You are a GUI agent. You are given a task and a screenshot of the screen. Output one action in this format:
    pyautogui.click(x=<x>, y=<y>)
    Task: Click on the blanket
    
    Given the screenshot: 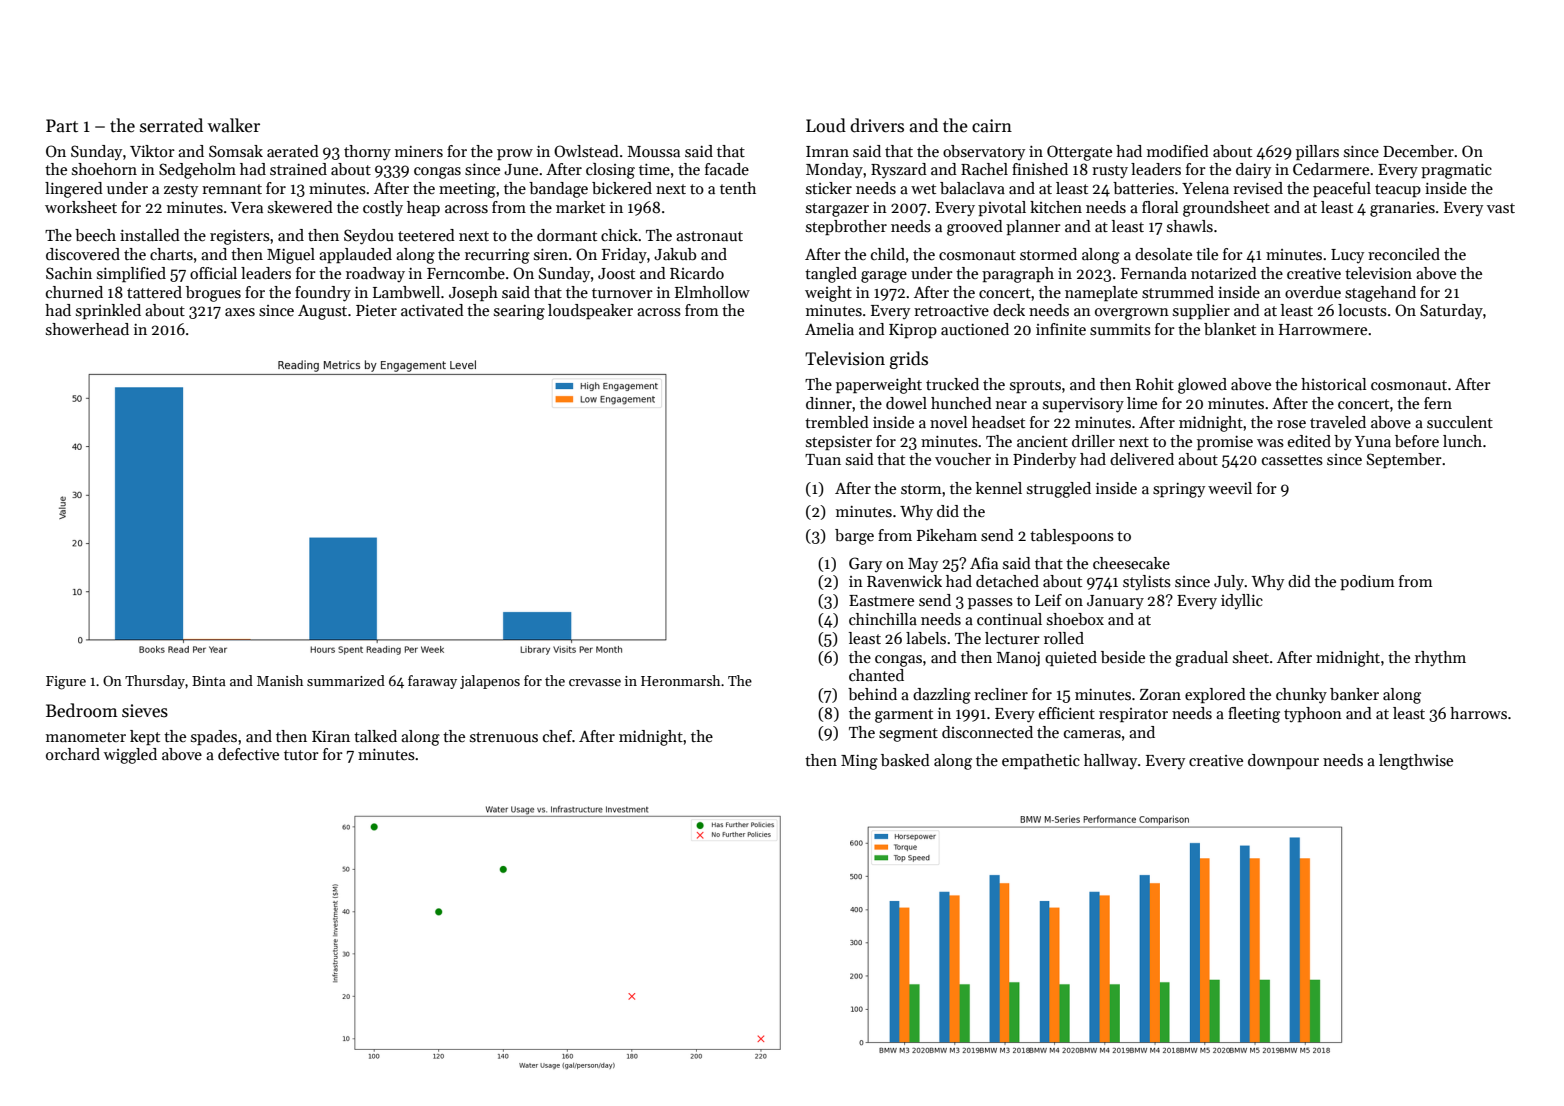 What is the action you would take?
    pyautogui.click(x=1230, y=329)
